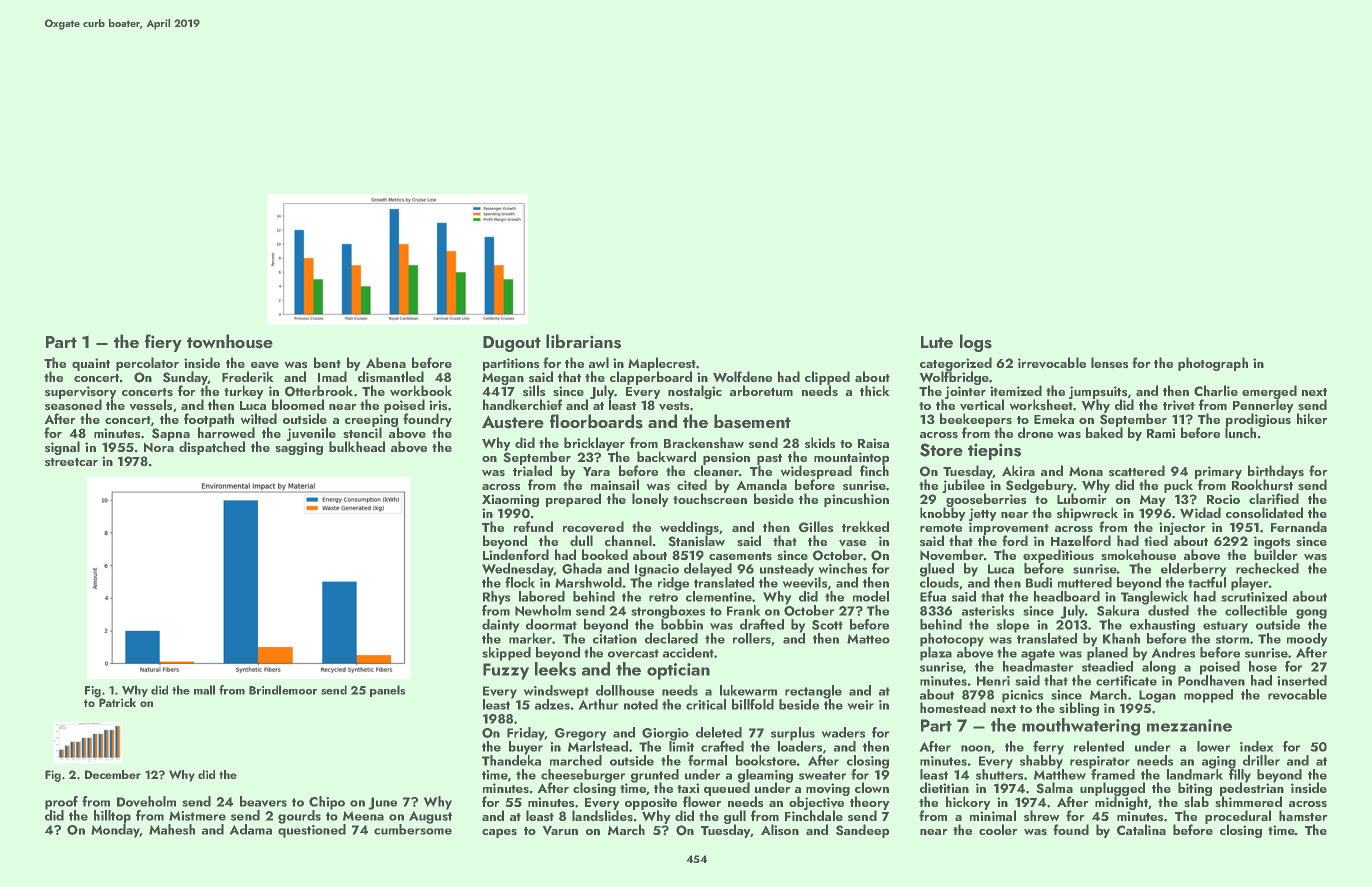 The image size is (1372, 887). I want to click on Emeka, so click(1054, 418).
